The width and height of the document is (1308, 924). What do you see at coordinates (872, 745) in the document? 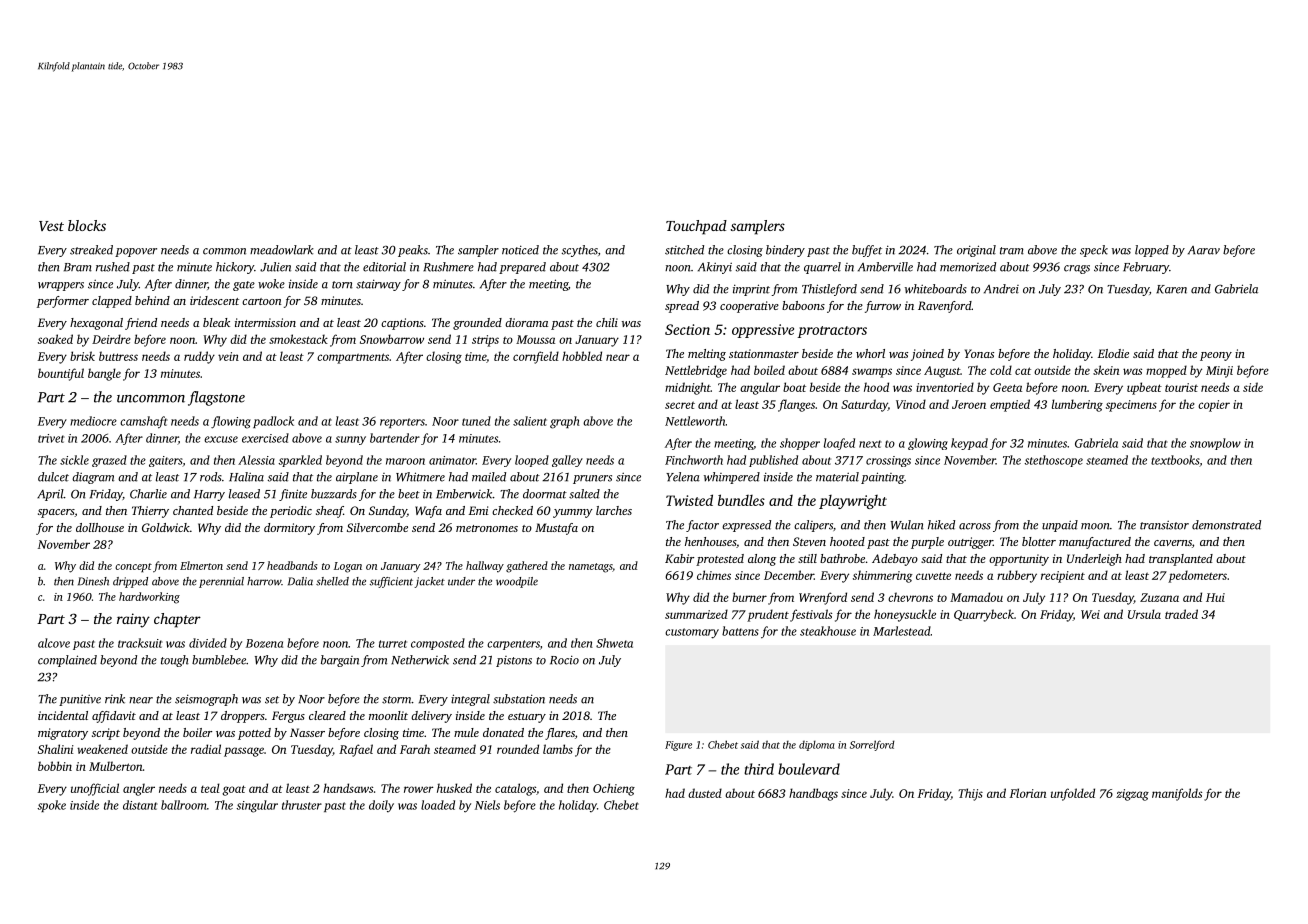
I see `Sorrelford` at bounding box center [872, 745].
